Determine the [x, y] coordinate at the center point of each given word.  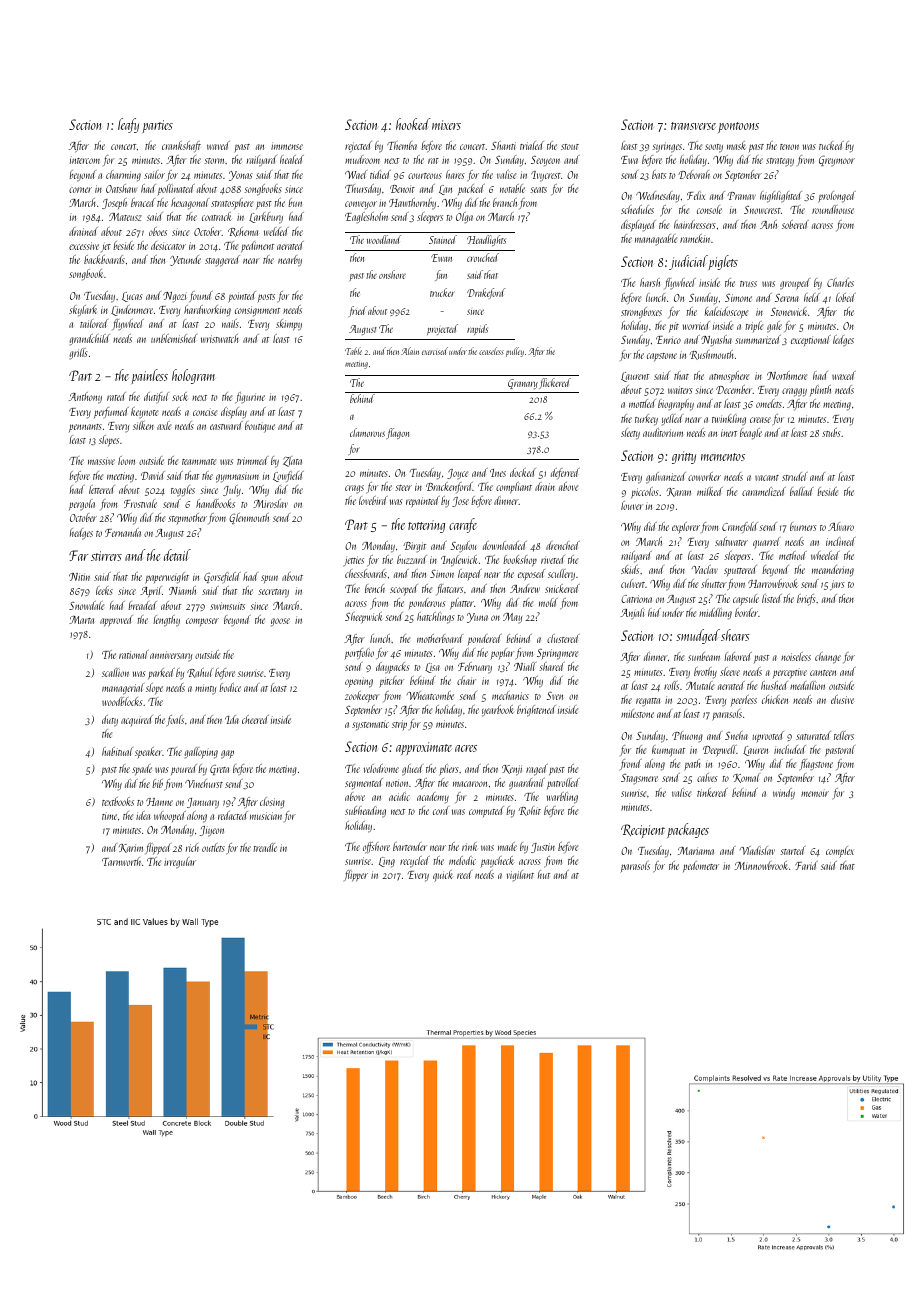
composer [202, 622]
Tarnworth [121, 861]
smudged [698, 636]
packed [471, 189]
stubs [831, 432]
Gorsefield [222, 577]
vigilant [520, 875]
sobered [795, 224]
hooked [413, 124]
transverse [693, 126]
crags [354, 489]
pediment [257, 246]
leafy [128, 125]
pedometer [701, 866]
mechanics [510, 695]
